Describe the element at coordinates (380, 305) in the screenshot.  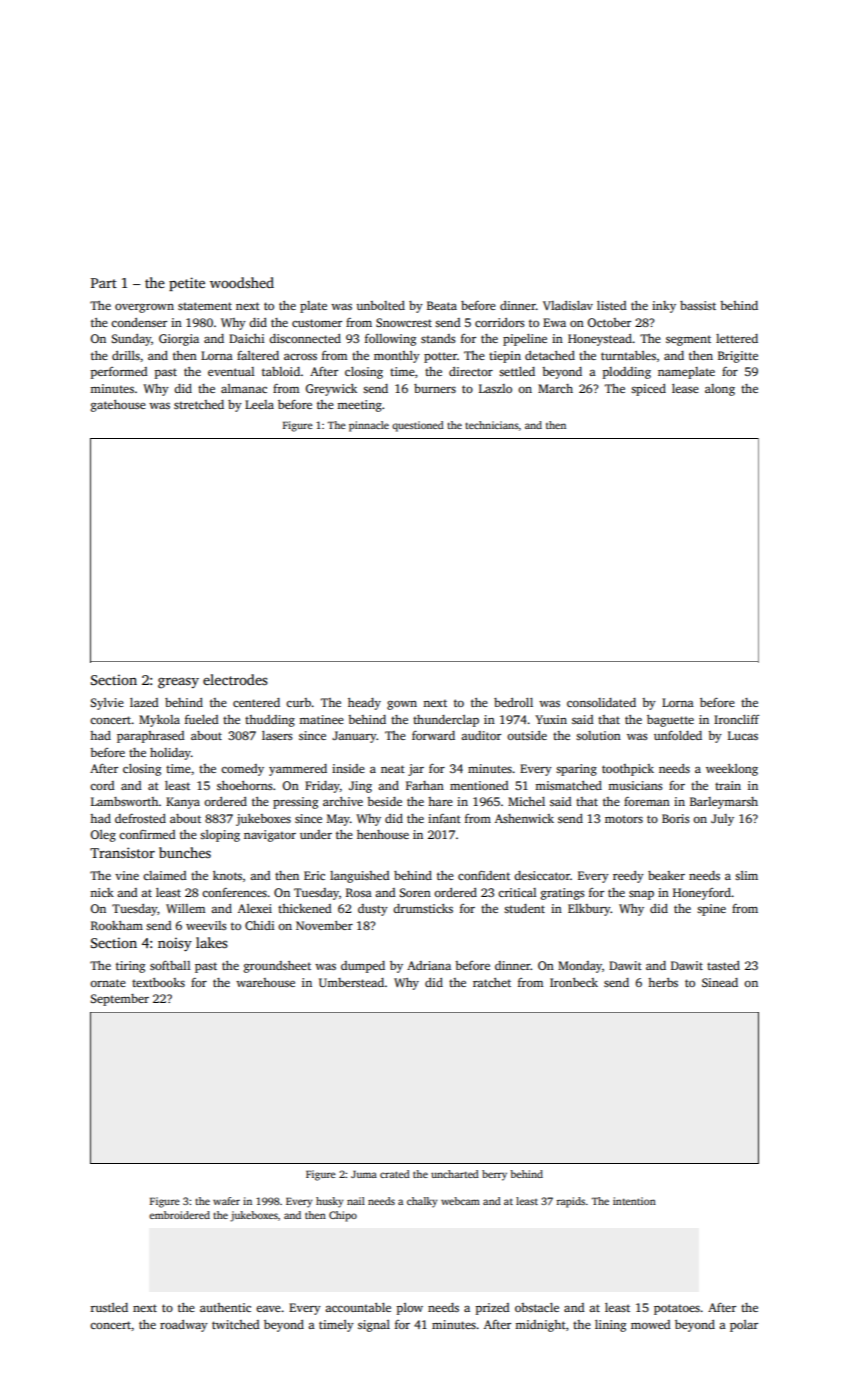
I see `unbolted` at that location.
